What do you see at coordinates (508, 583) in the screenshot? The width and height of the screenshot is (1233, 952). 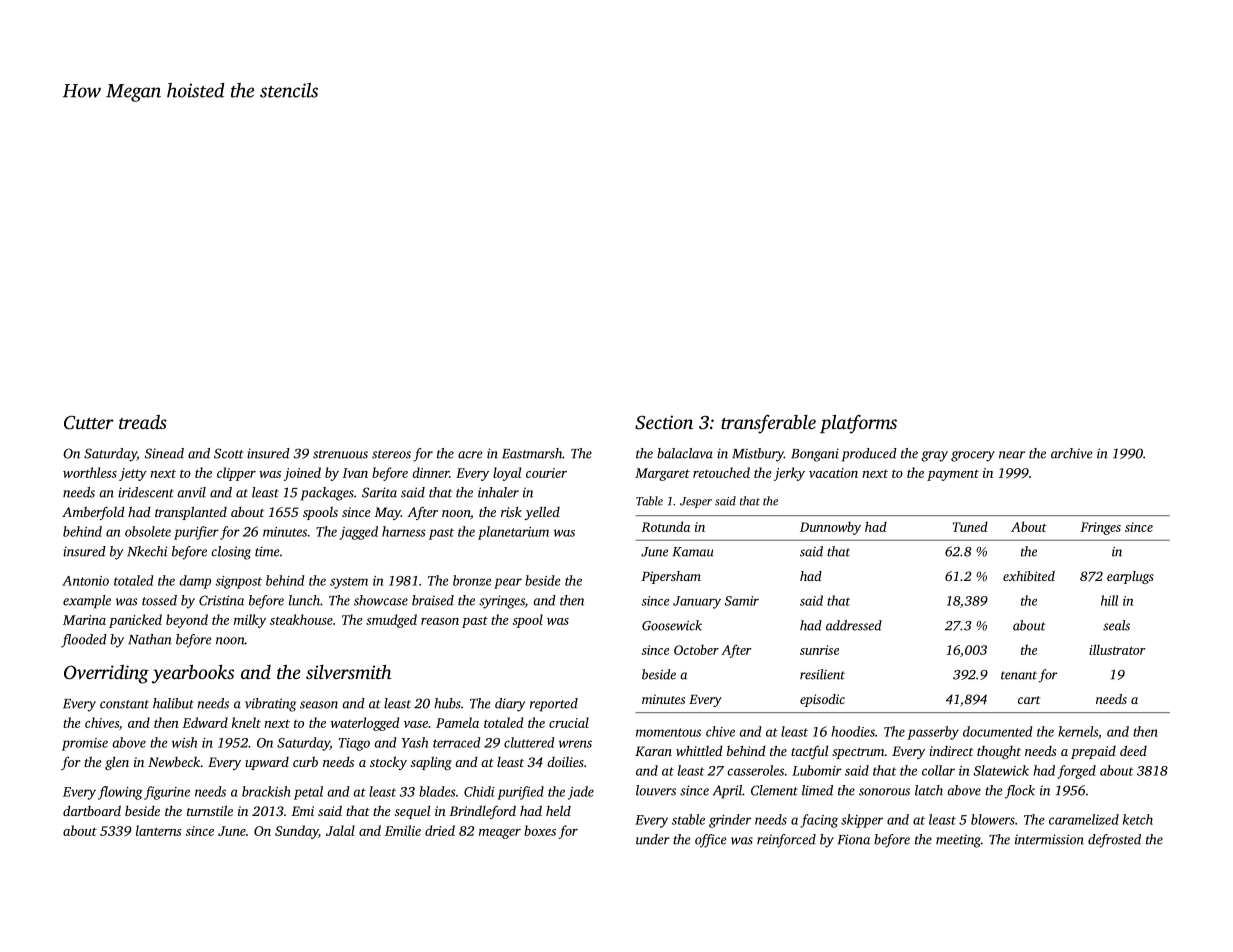 I see `pear` at bounding box center [508, 583].
